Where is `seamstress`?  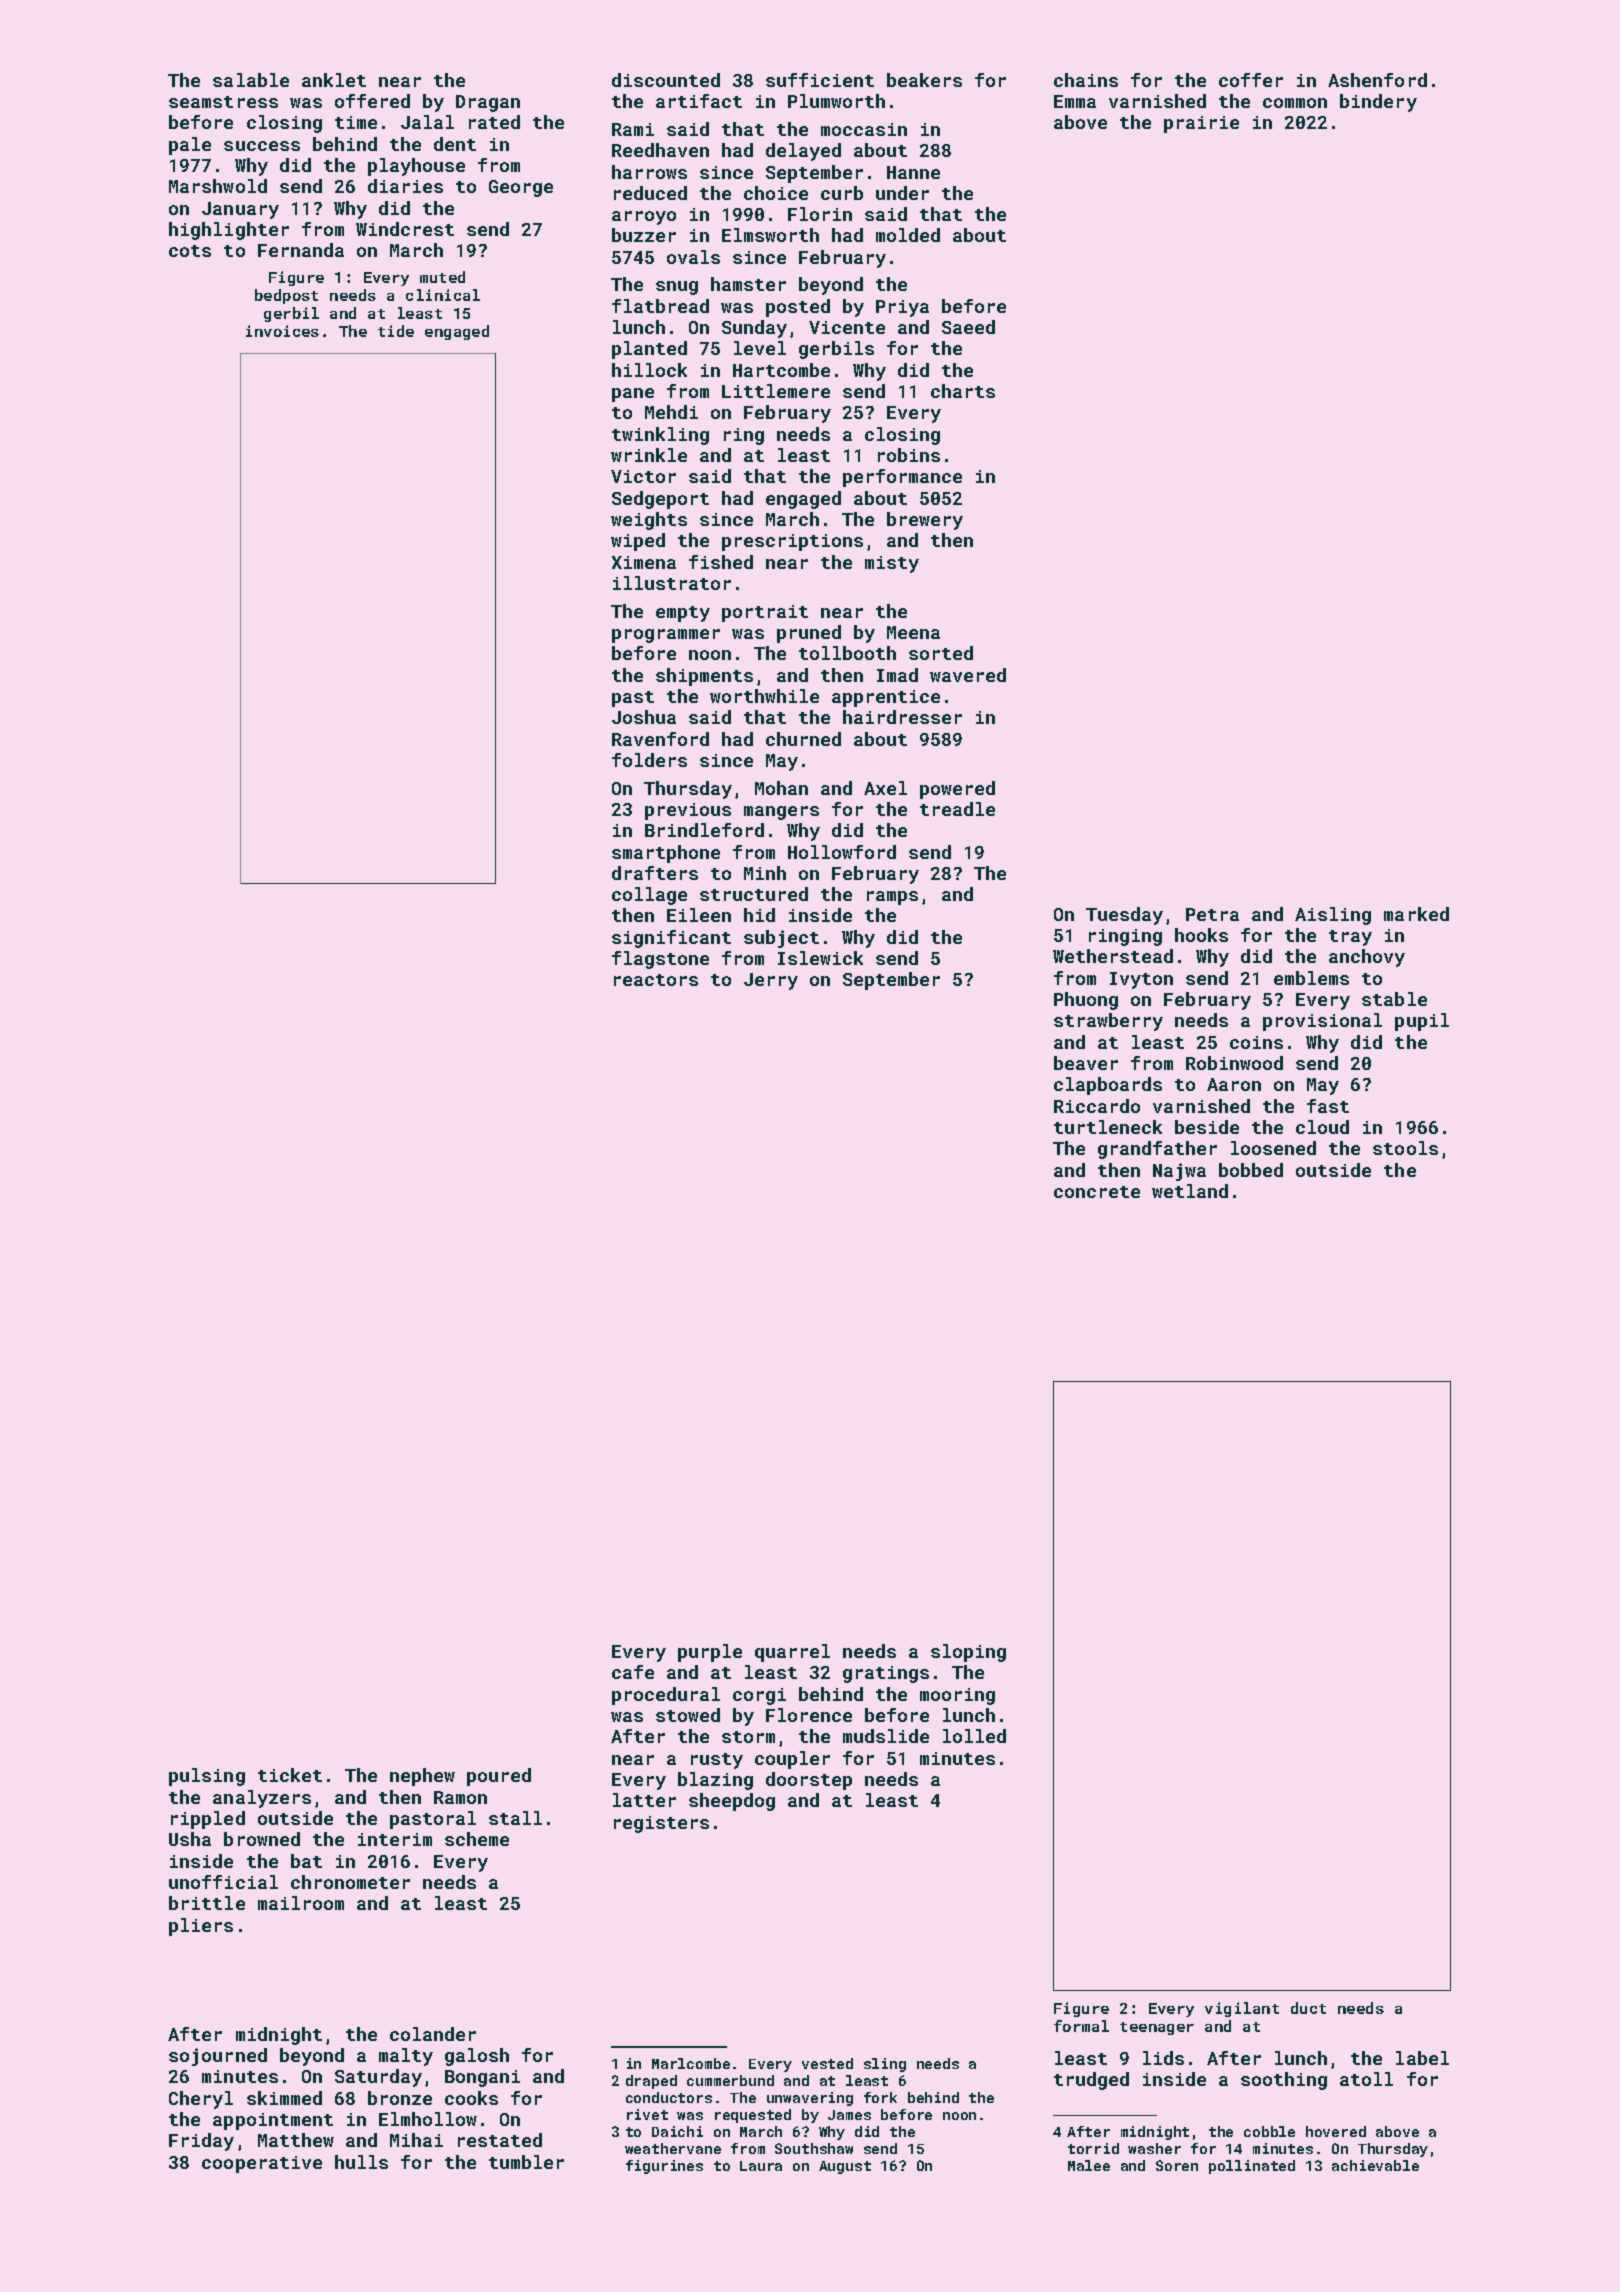
seamstress is located at coordinates (223, 102).
